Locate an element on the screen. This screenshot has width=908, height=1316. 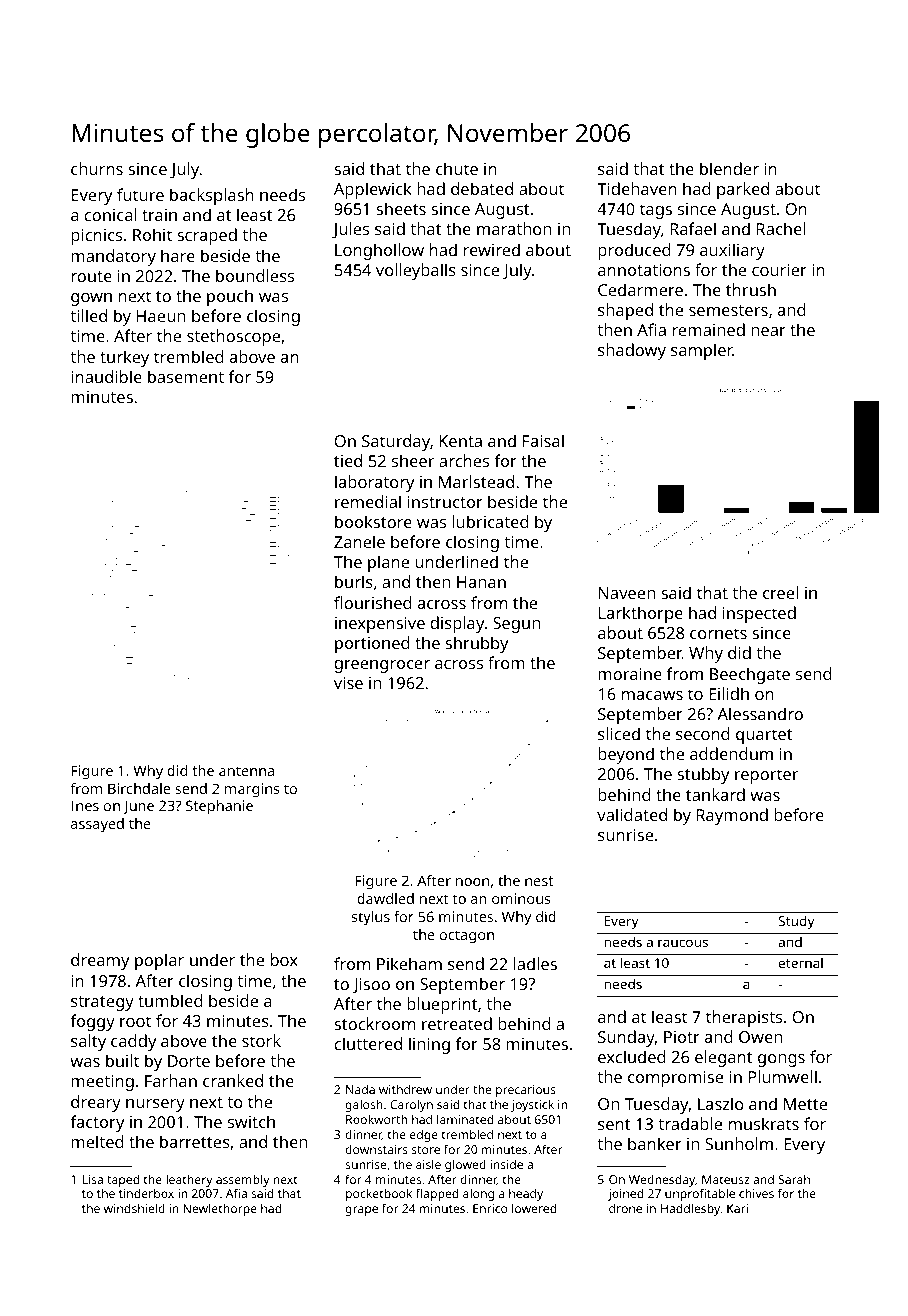
addendum is located at coordinates (731, 753).
